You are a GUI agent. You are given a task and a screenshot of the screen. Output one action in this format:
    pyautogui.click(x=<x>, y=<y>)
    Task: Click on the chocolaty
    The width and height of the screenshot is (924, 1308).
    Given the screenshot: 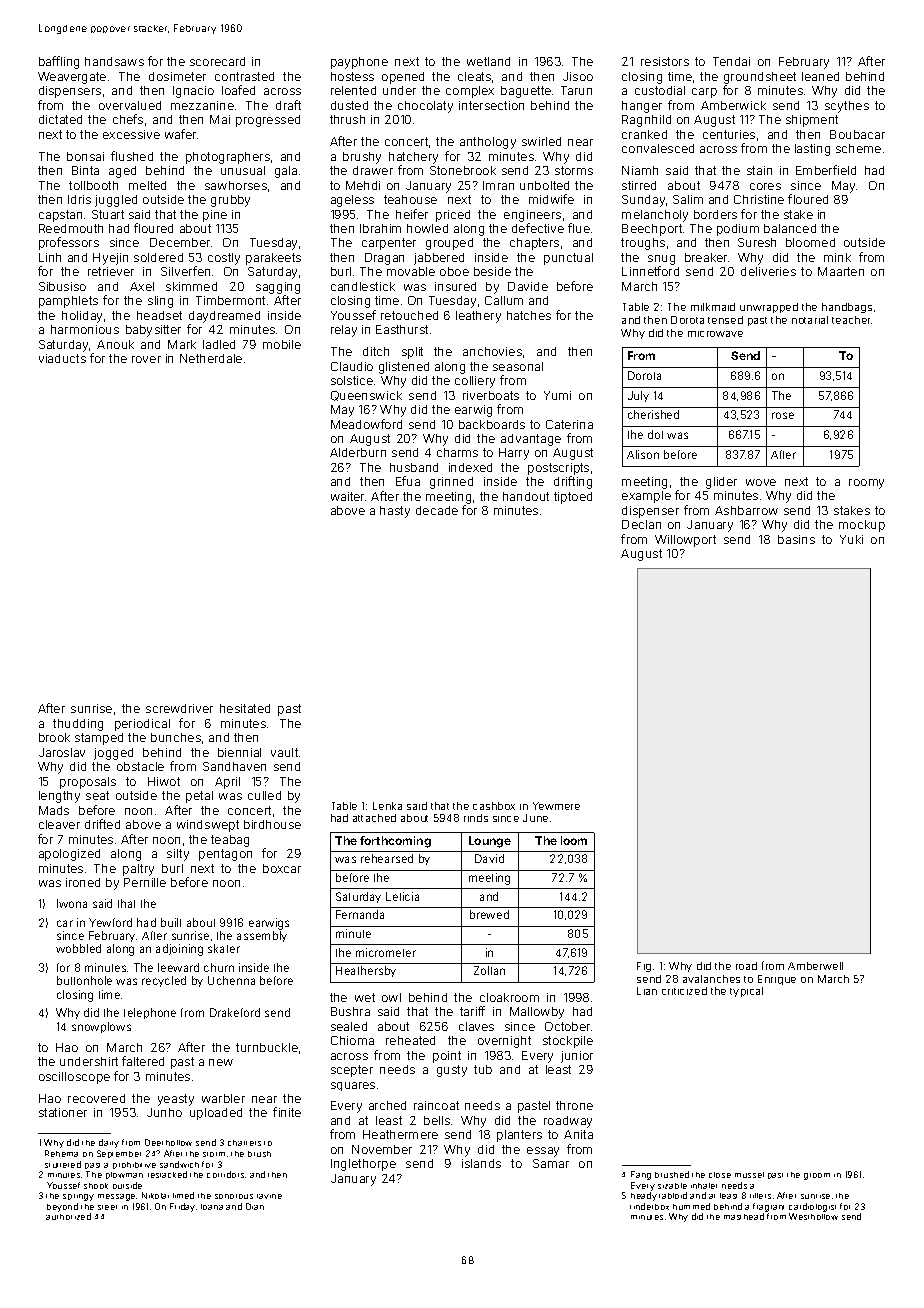 What is the action you would take?
    pyautogui.click(x=425, y=107)
